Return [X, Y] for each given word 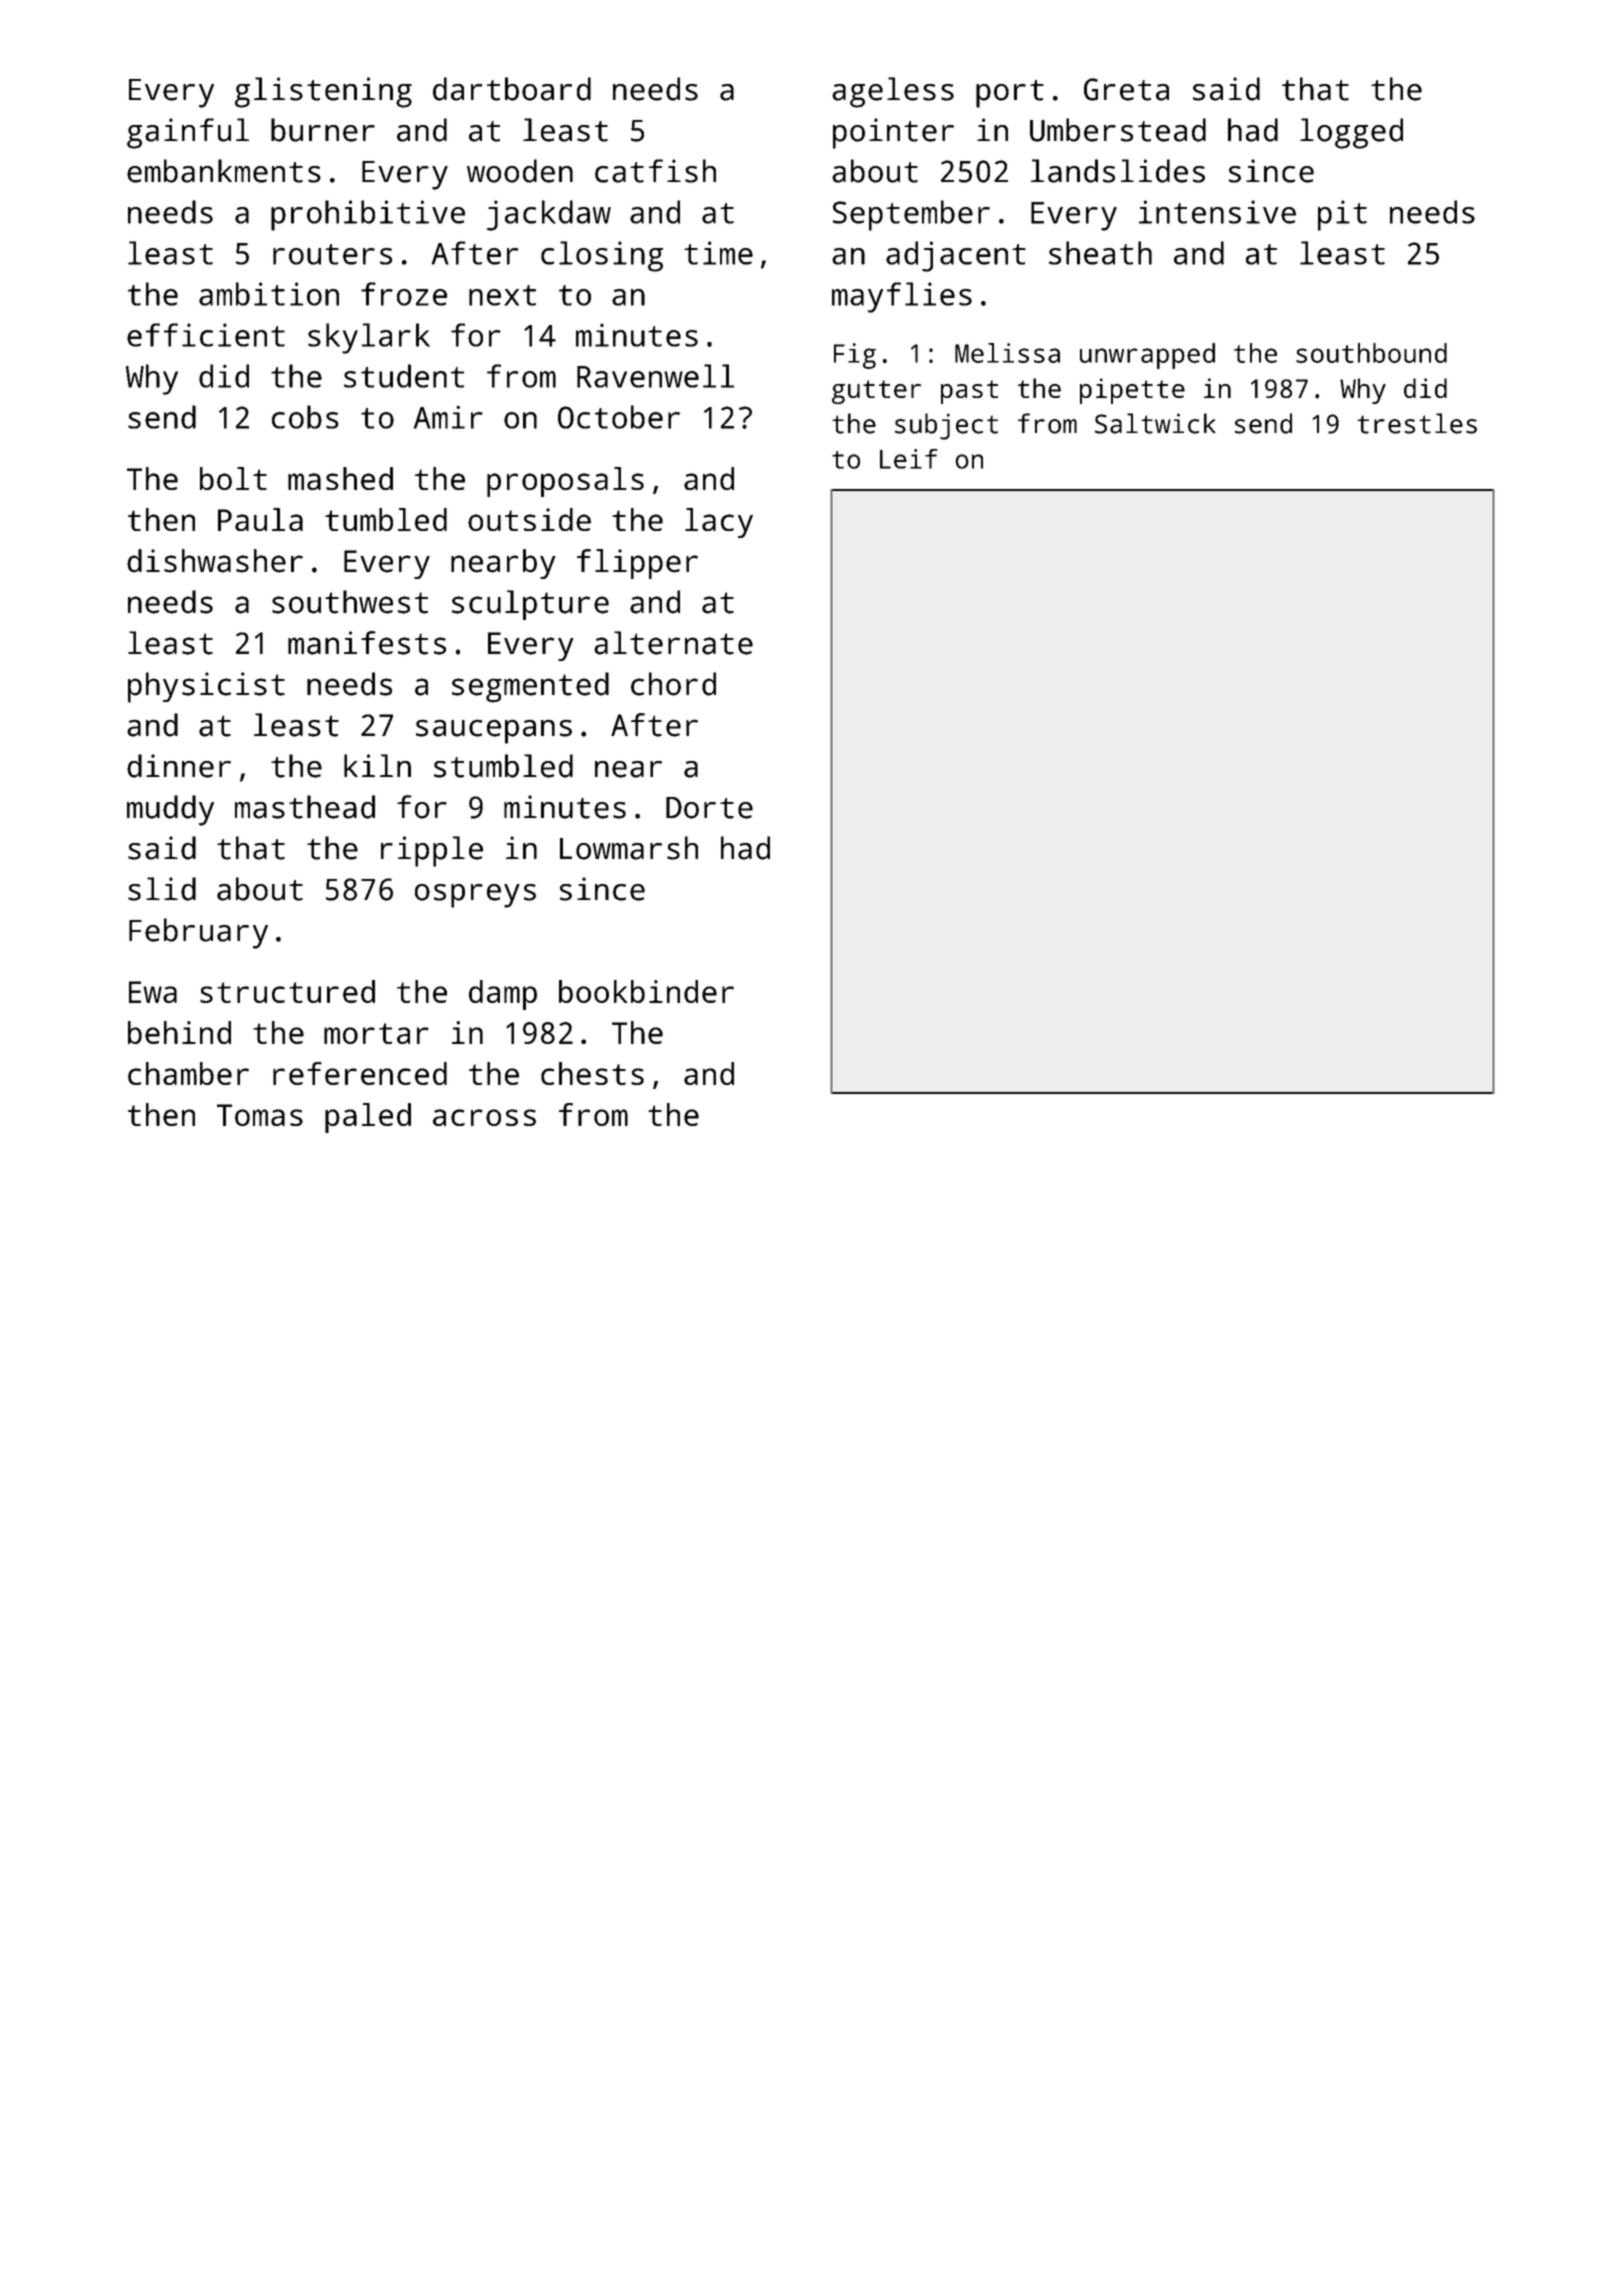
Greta [1126, 89]
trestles [1417, 423]
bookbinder [646, 991]
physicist [206, 687]
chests [592, 1073]
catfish [655, 171]
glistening [323, 92]
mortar [376, 1033]
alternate [673, 643]
